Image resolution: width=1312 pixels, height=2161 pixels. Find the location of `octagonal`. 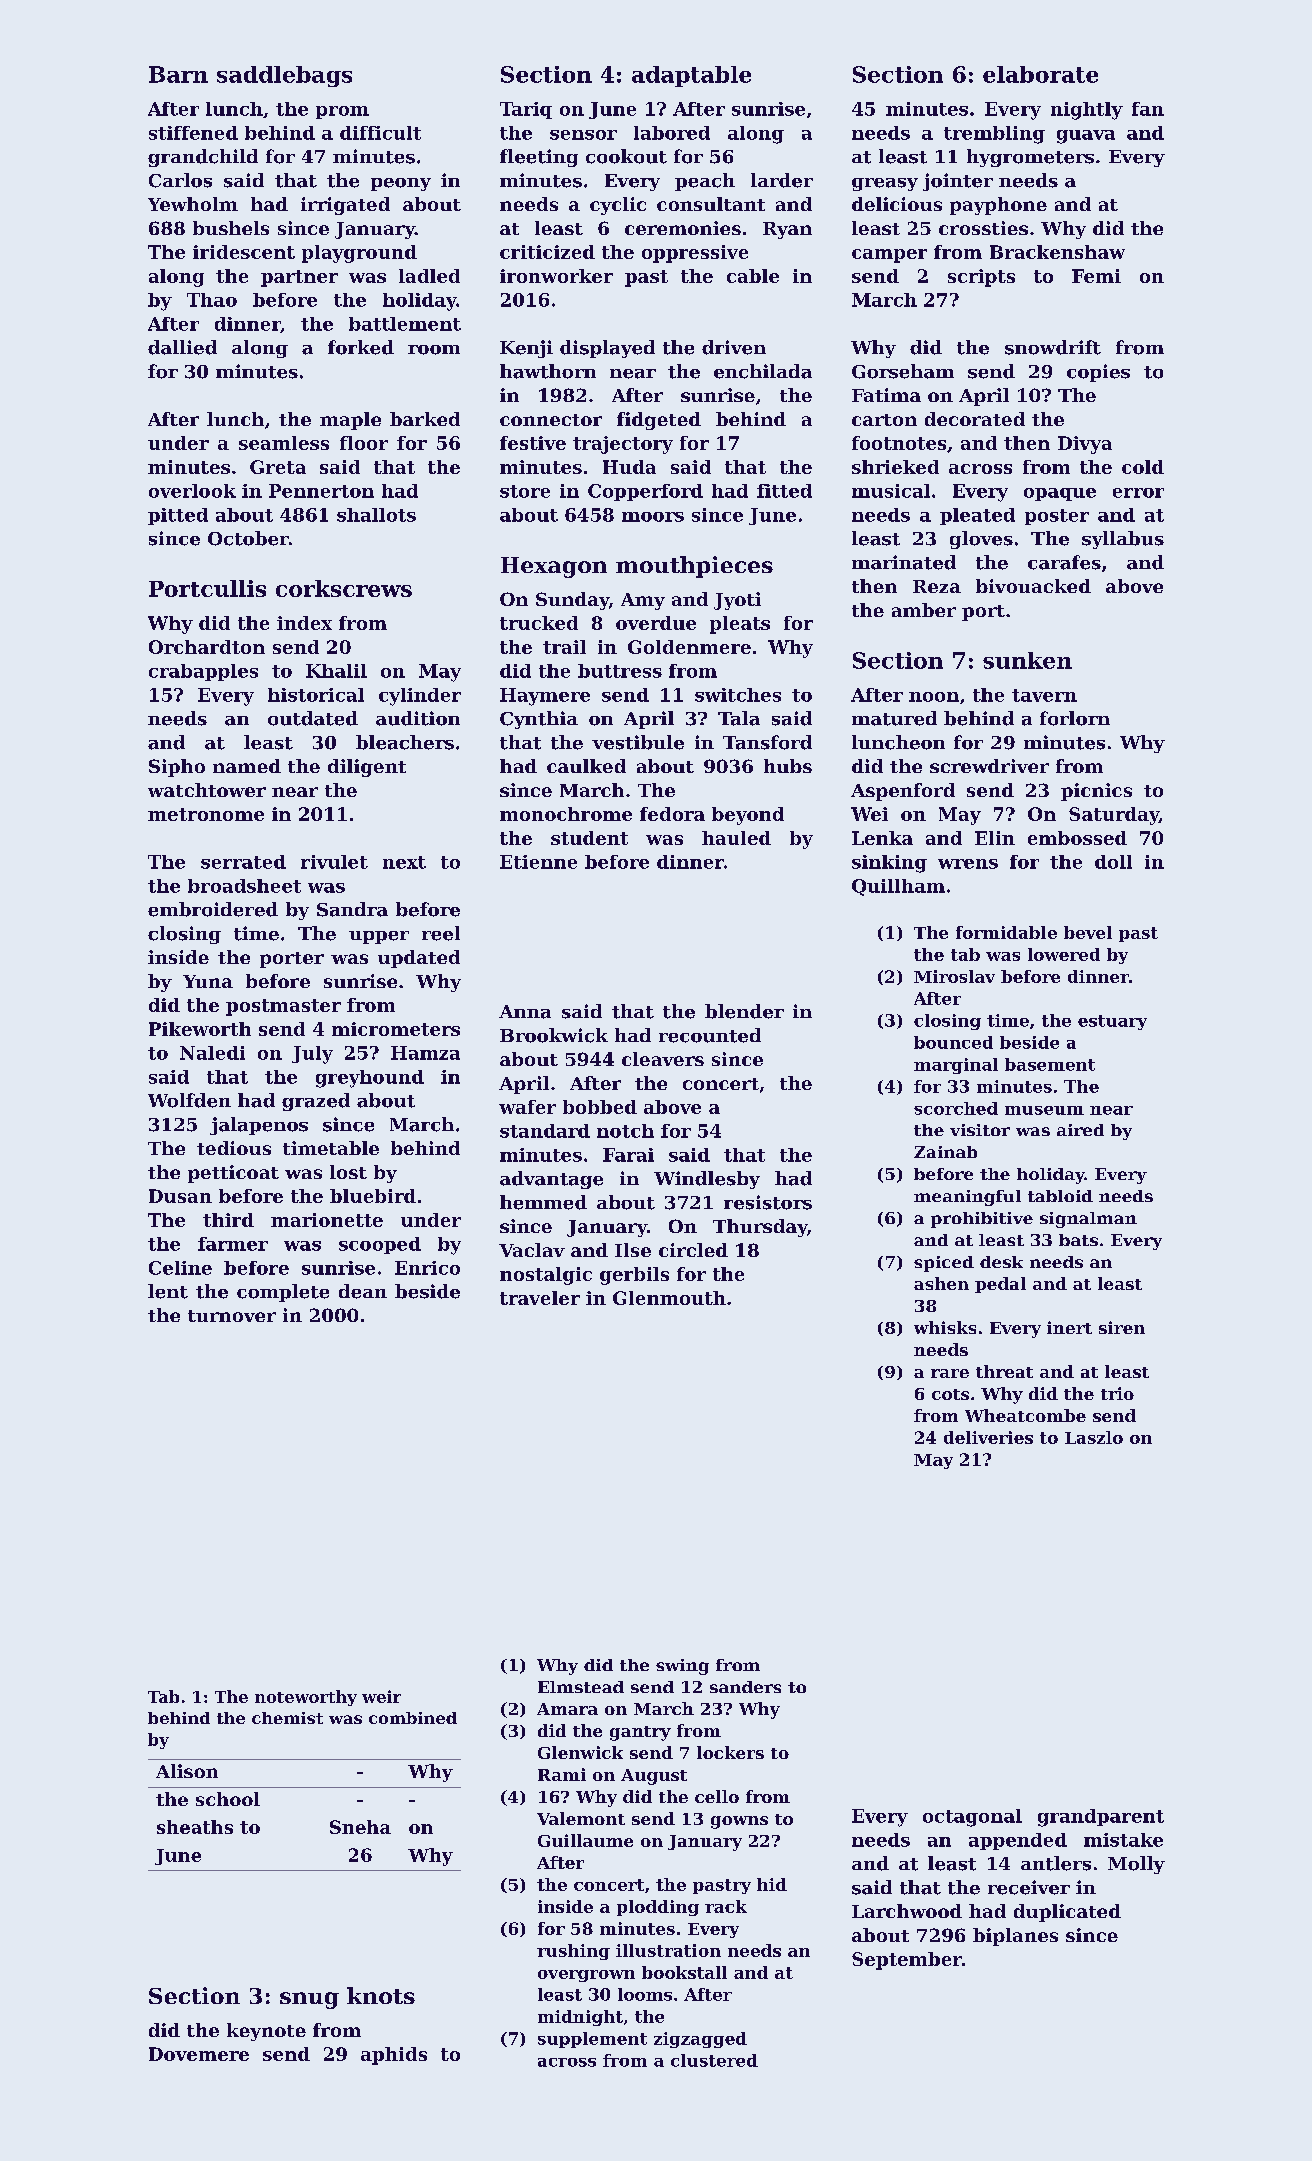

octagonal is located at coordinates (972, 1818).
